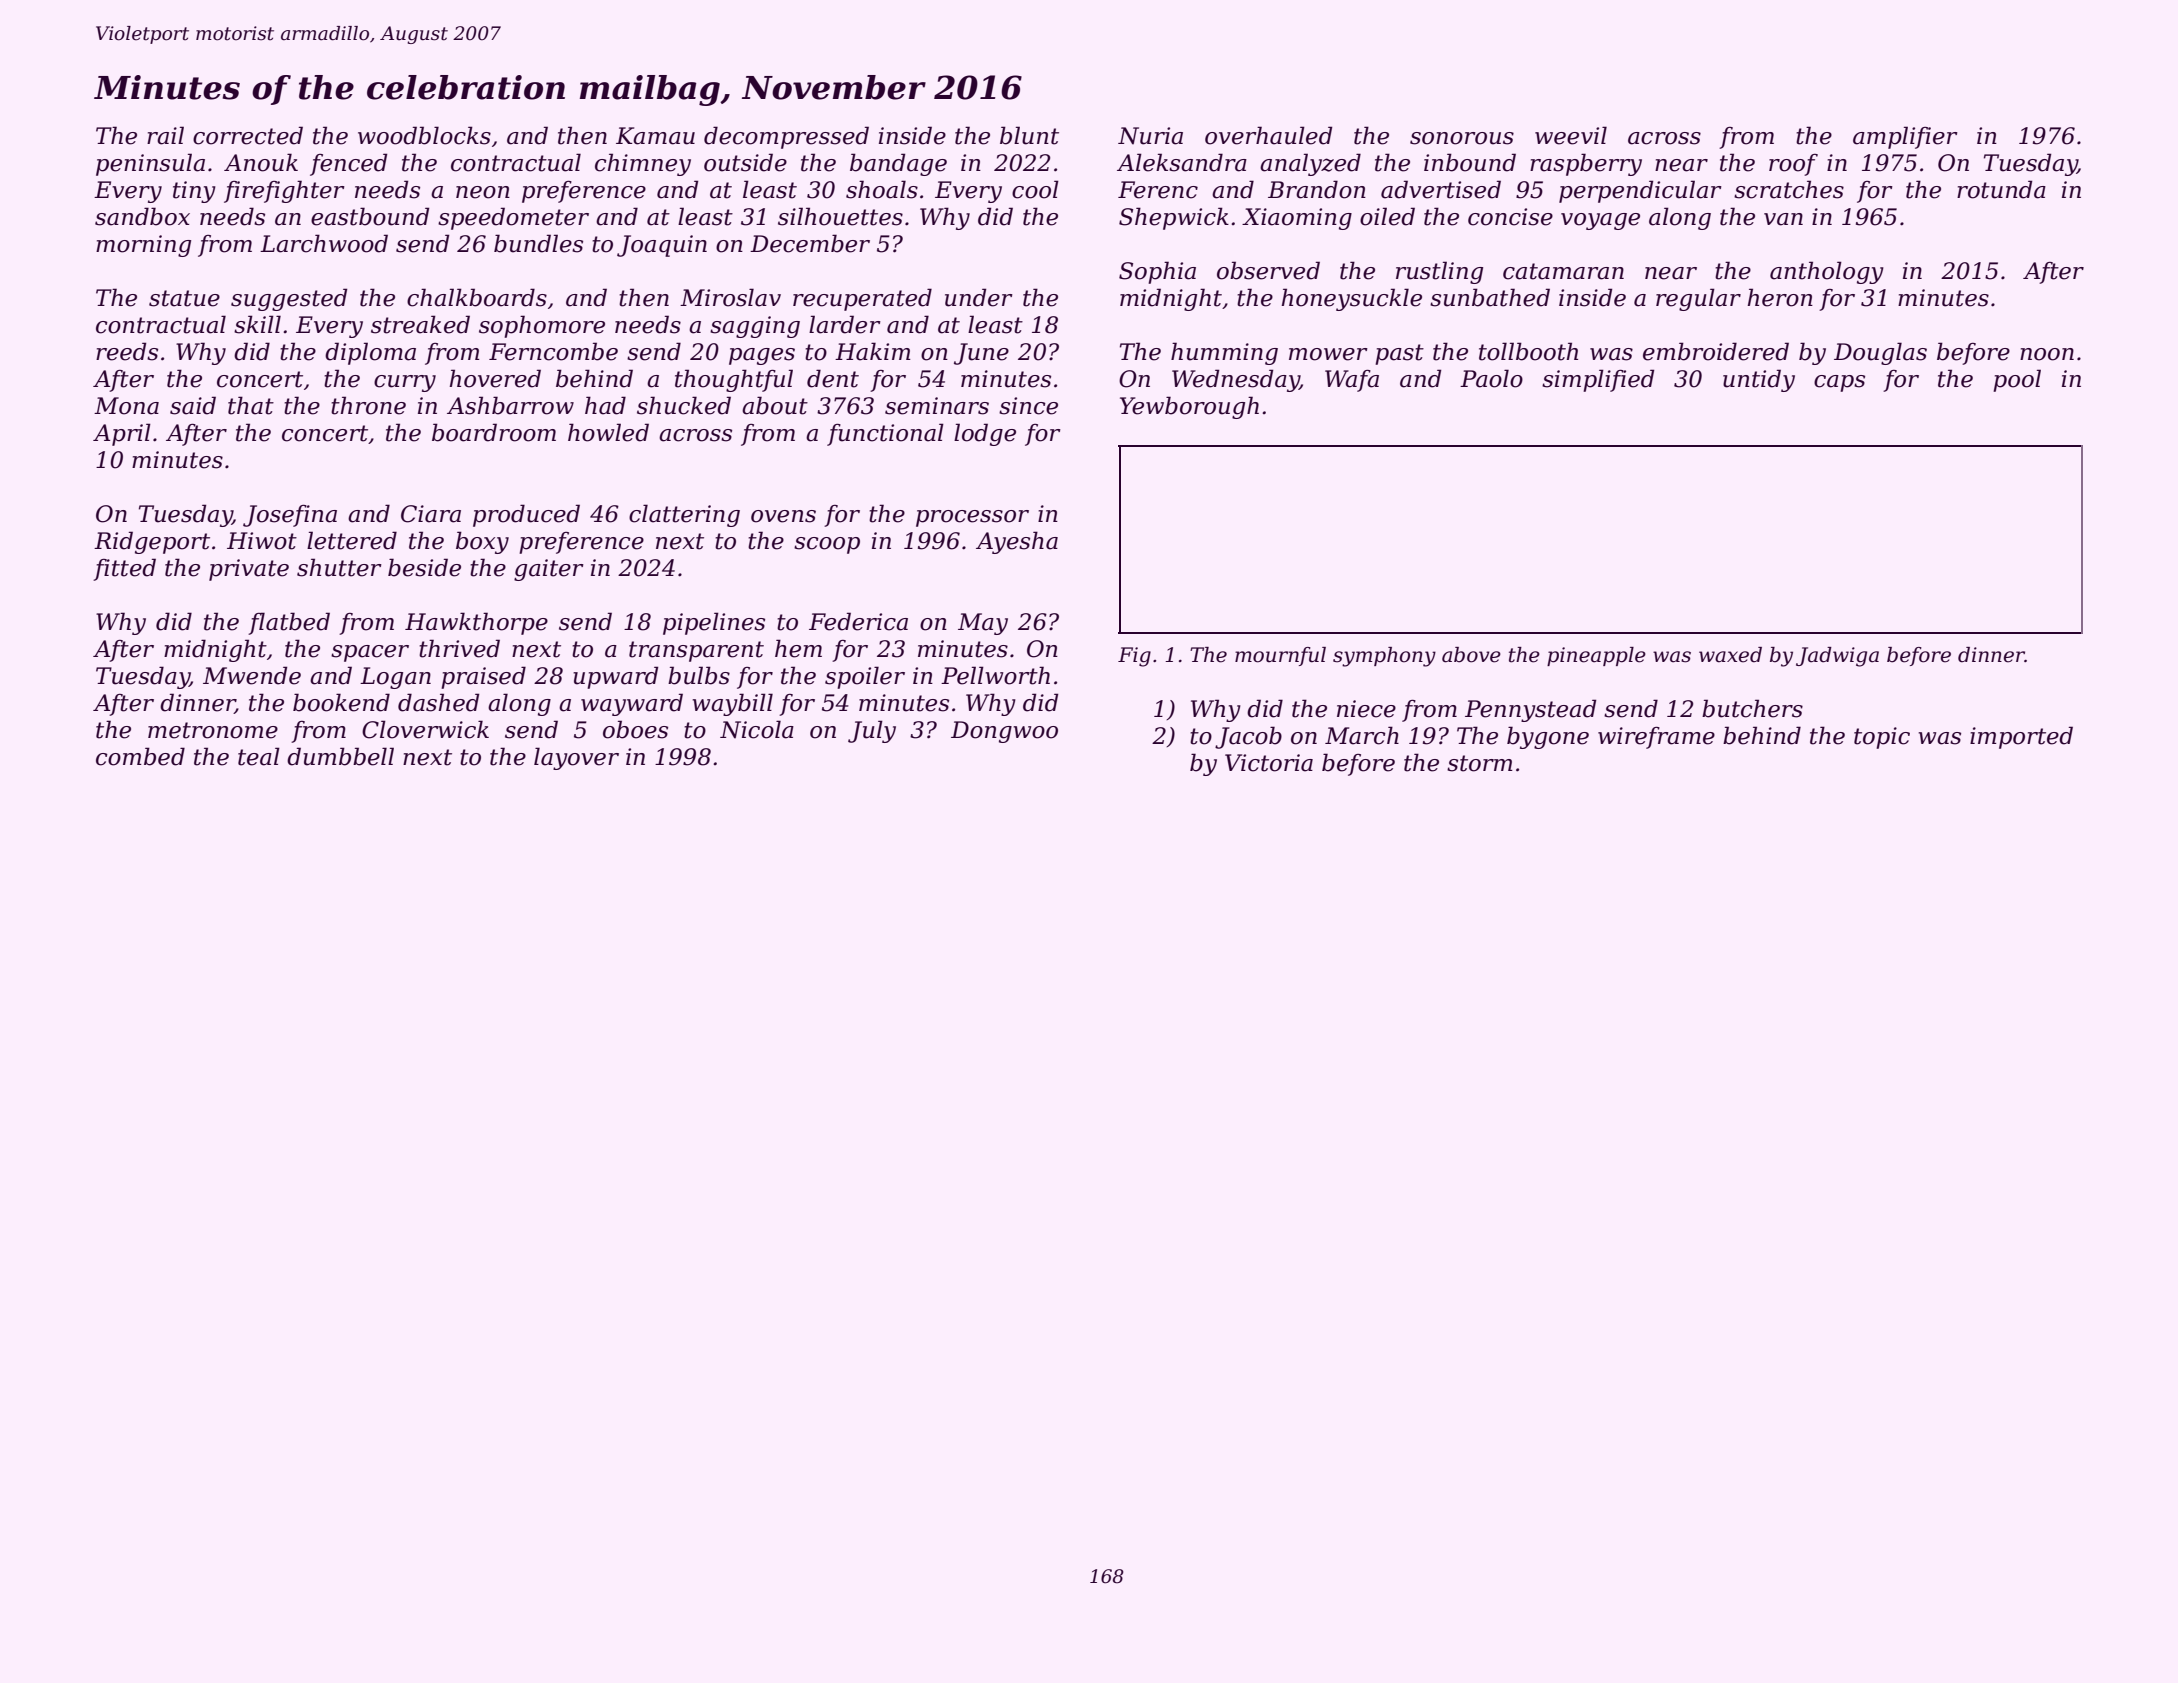  What do you see at coordinates (324, 243) in the document?
I see `Larchwood` at bounding box center [324, 243].
